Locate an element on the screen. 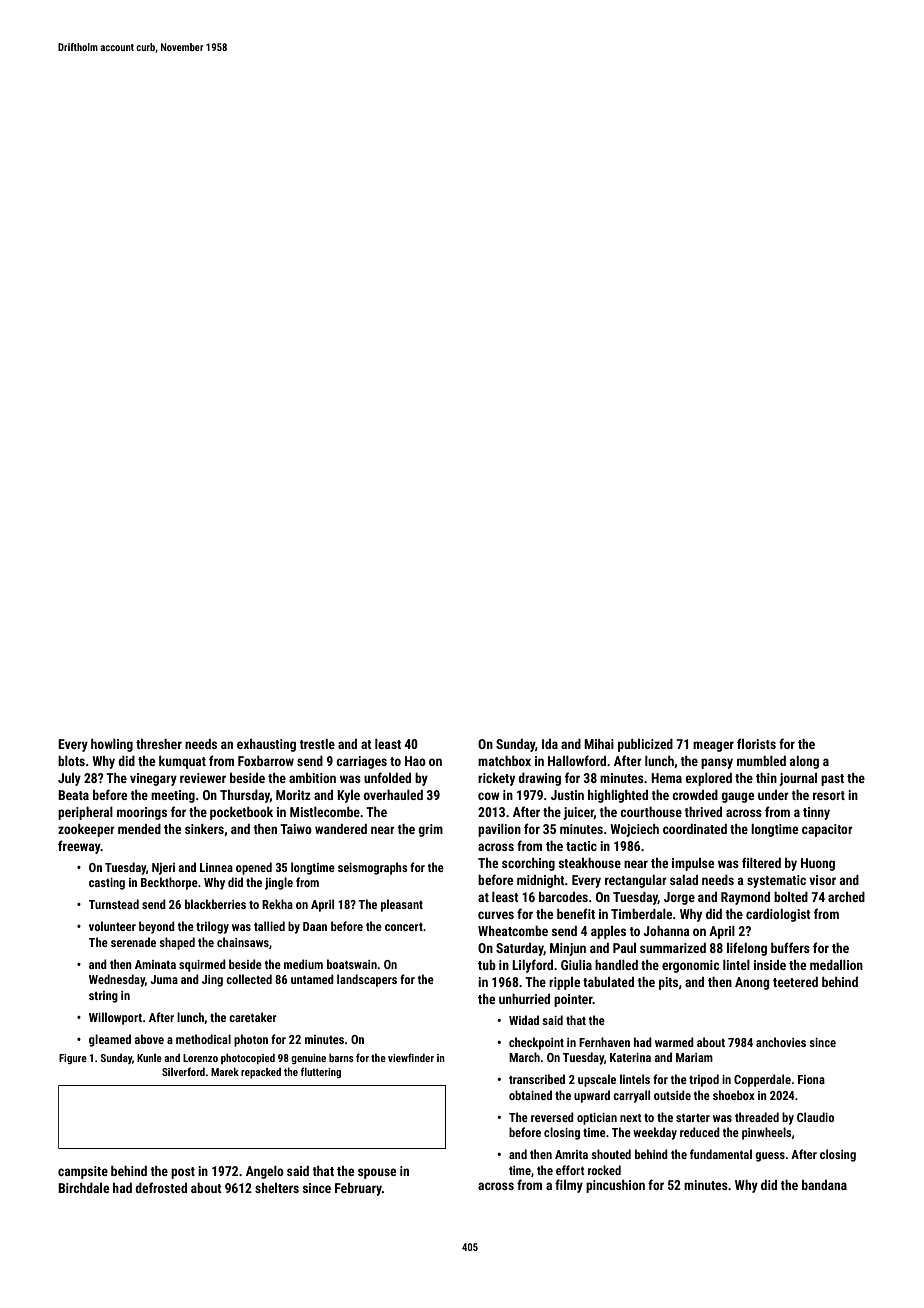  thresher is located at coordinates (159, 744).
